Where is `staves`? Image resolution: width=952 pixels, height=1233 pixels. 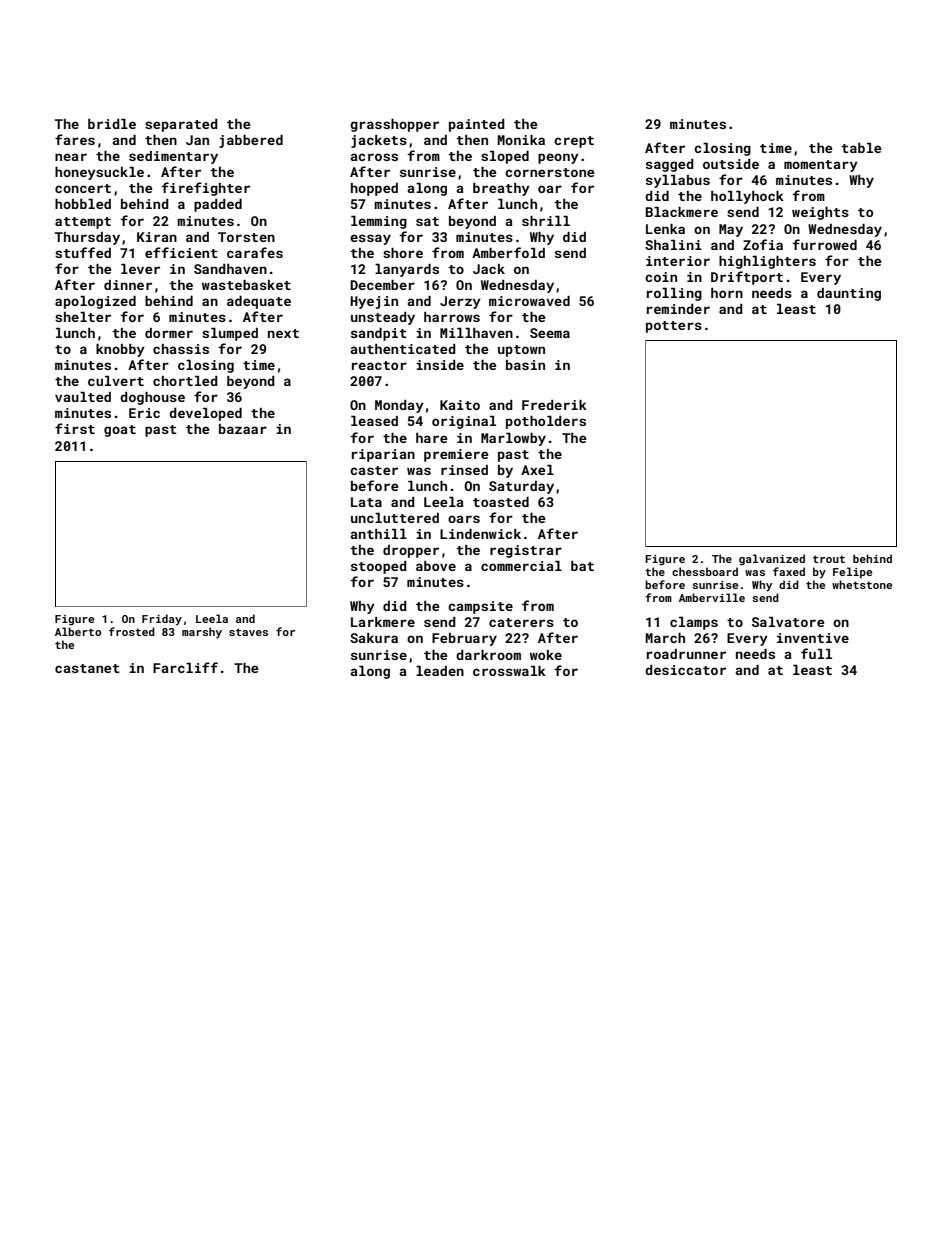
staves is located at coordinates (248, 632).
